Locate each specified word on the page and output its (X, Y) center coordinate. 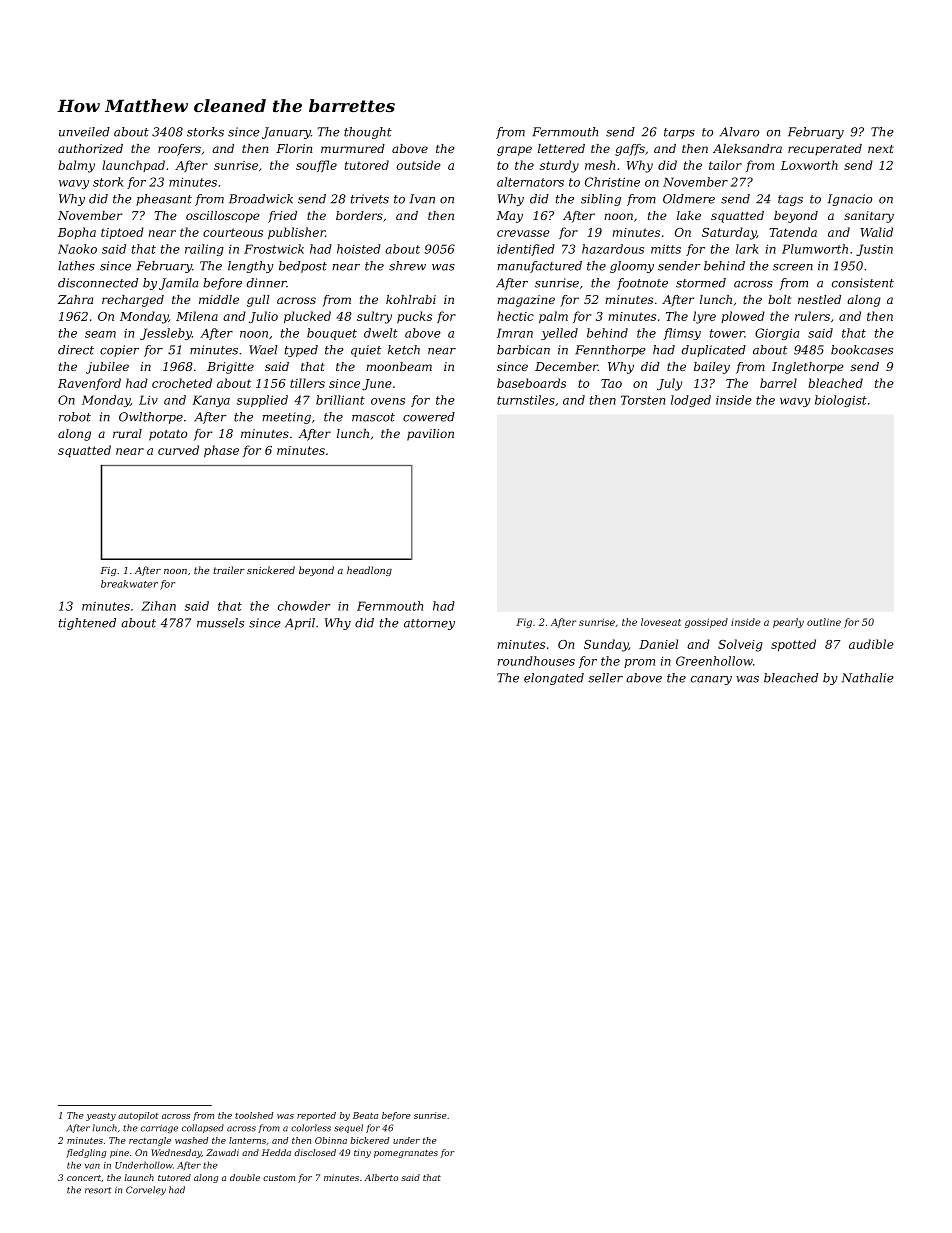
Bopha (77, 233)
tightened (87, 624)
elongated (554, 679)
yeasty (101, 1117)
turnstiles (526, 400)
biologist (841, 401)
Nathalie (868, 678)
